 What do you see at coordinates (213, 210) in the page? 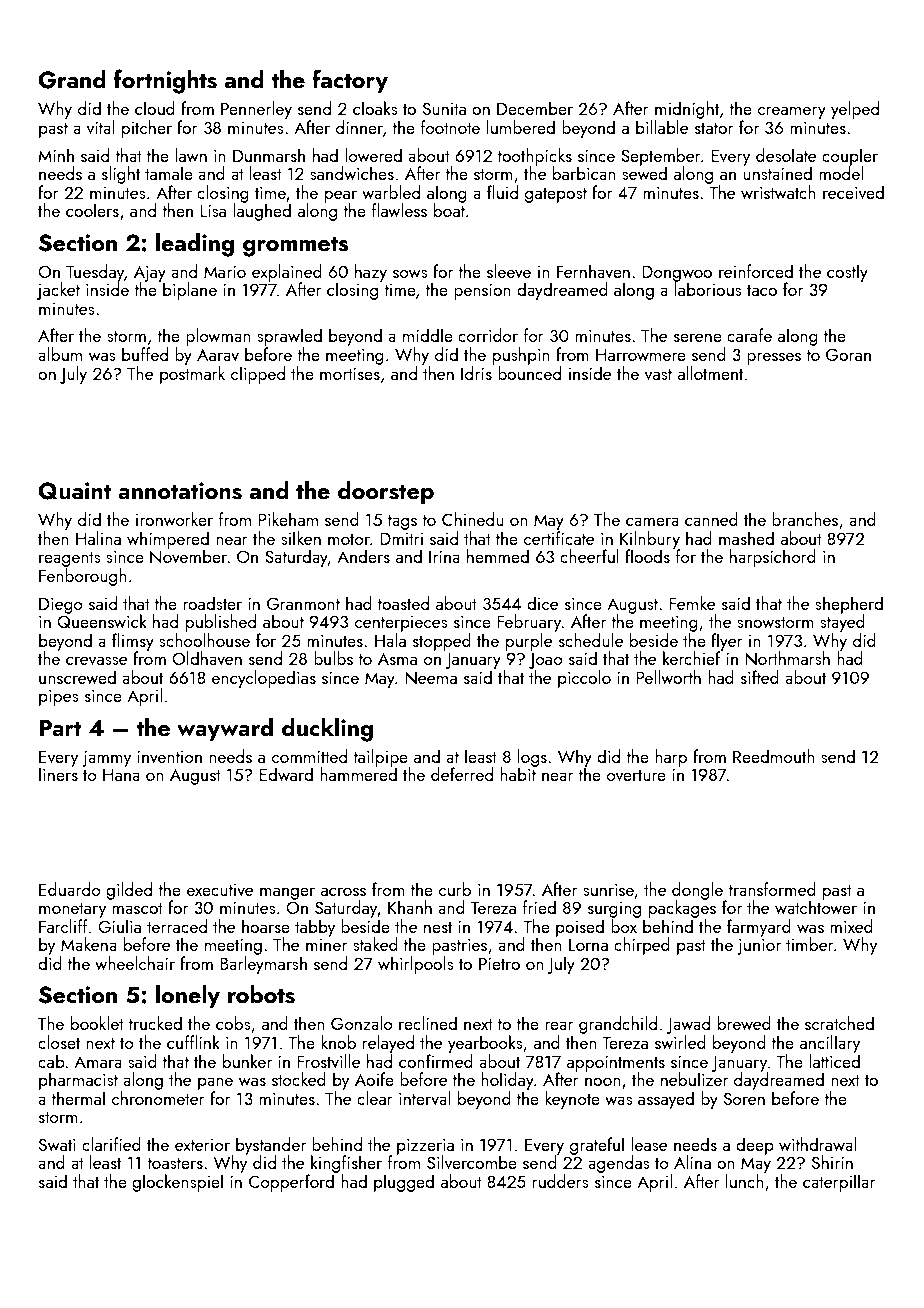
I see `Lisa` at bounding box center [213, 210].
